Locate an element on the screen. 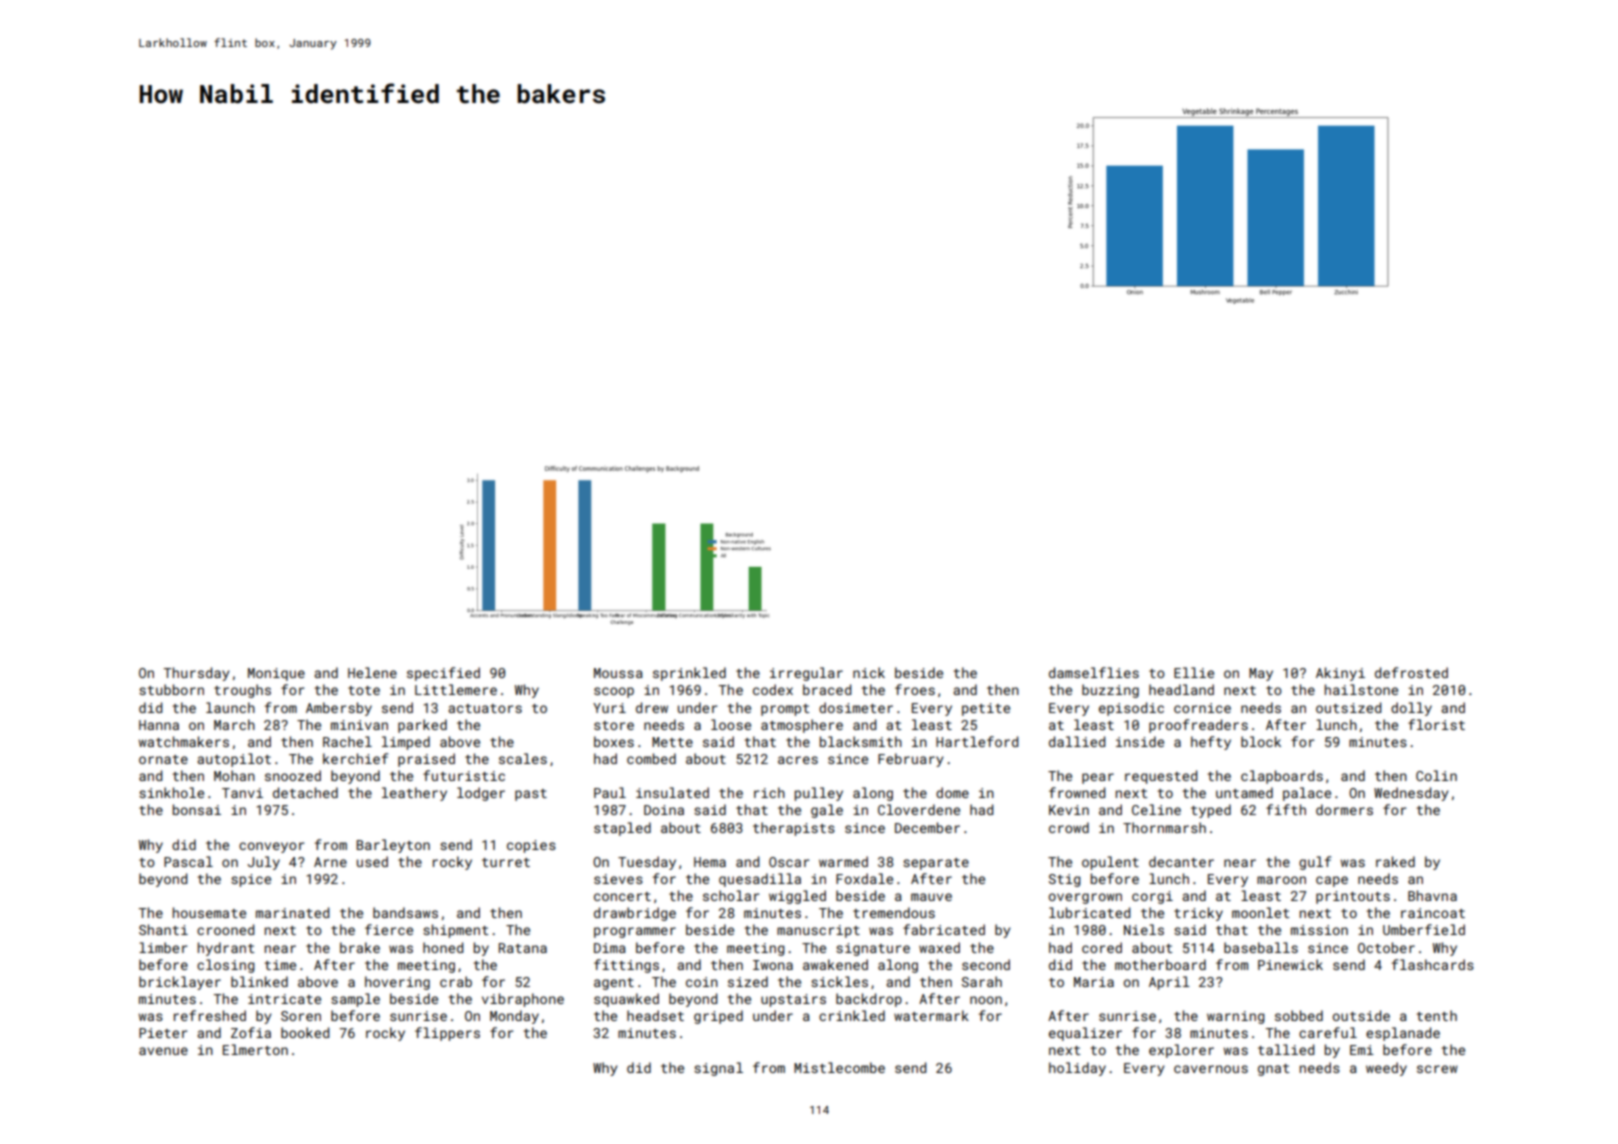 The height and width of the screenshot is (1144, 1618). proofreaders is located at coordinates (1198, 726).
